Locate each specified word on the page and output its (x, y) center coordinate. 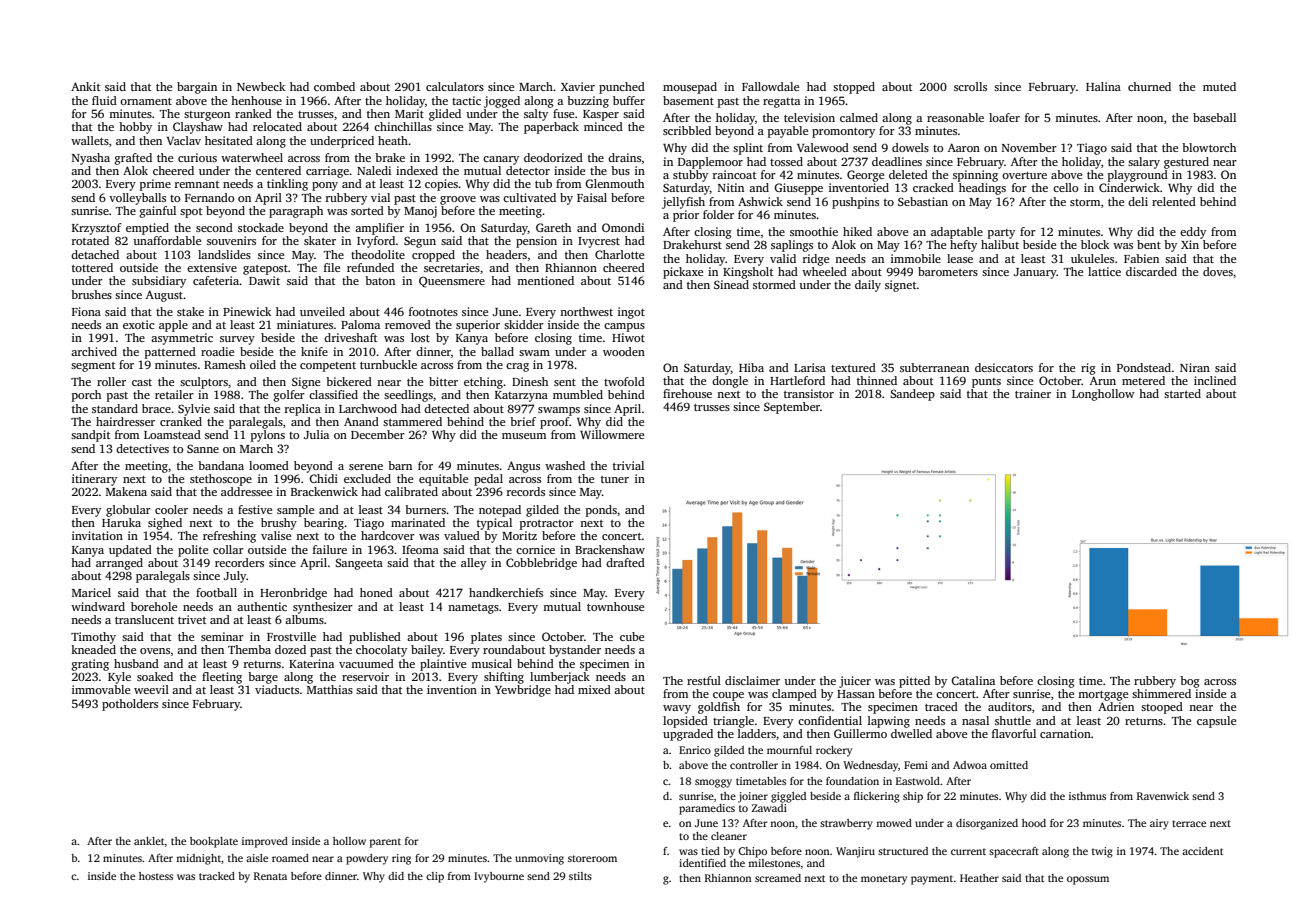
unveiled (322, 311)
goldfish (719, 708)
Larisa (810, 367)
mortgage (1103, 696)
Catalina (973, 680)
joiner (753, 797)
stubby (690, 176)
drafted (625, 562)
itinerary (94, 480)
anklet (149, 841)
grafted (133, 159)
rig (1088, 369)
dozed (290, 649)
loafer (1004, 117)
